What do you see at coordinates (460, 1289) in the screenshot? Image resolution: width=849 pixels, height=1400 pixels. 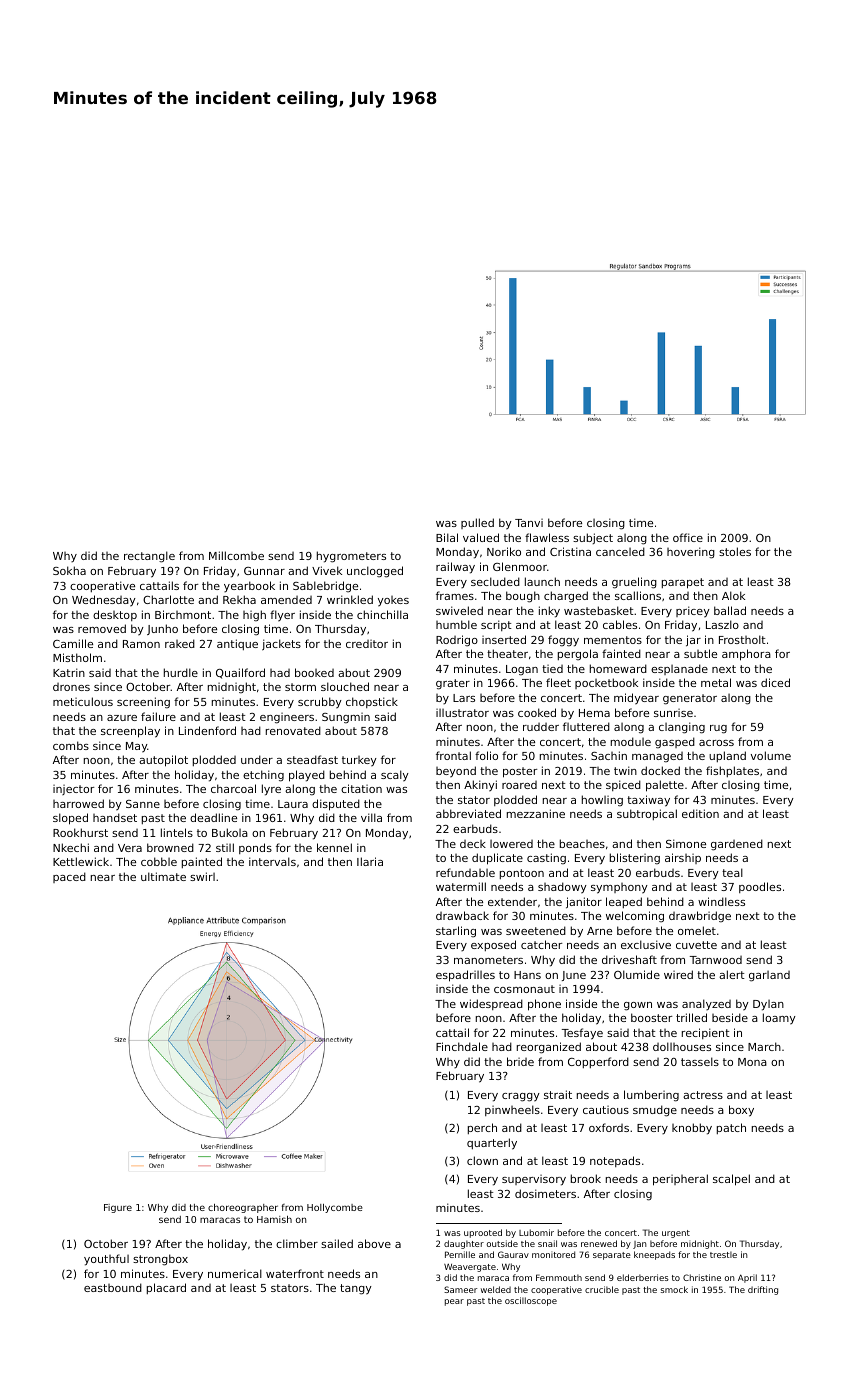 I see `Sameer` at bounding box center [460, 1289].
